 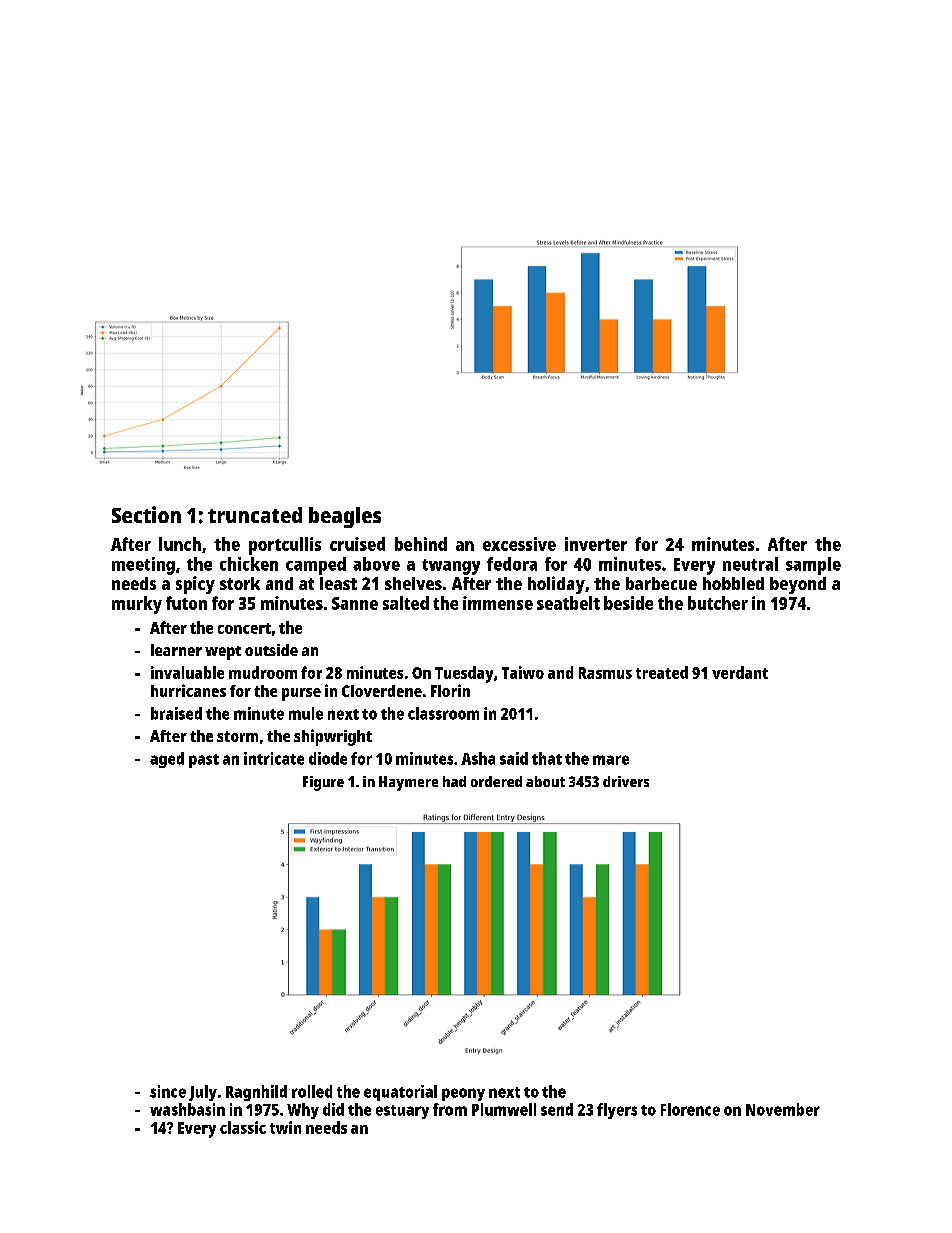 I want to click on classic, so click(x=243, y=1127).
